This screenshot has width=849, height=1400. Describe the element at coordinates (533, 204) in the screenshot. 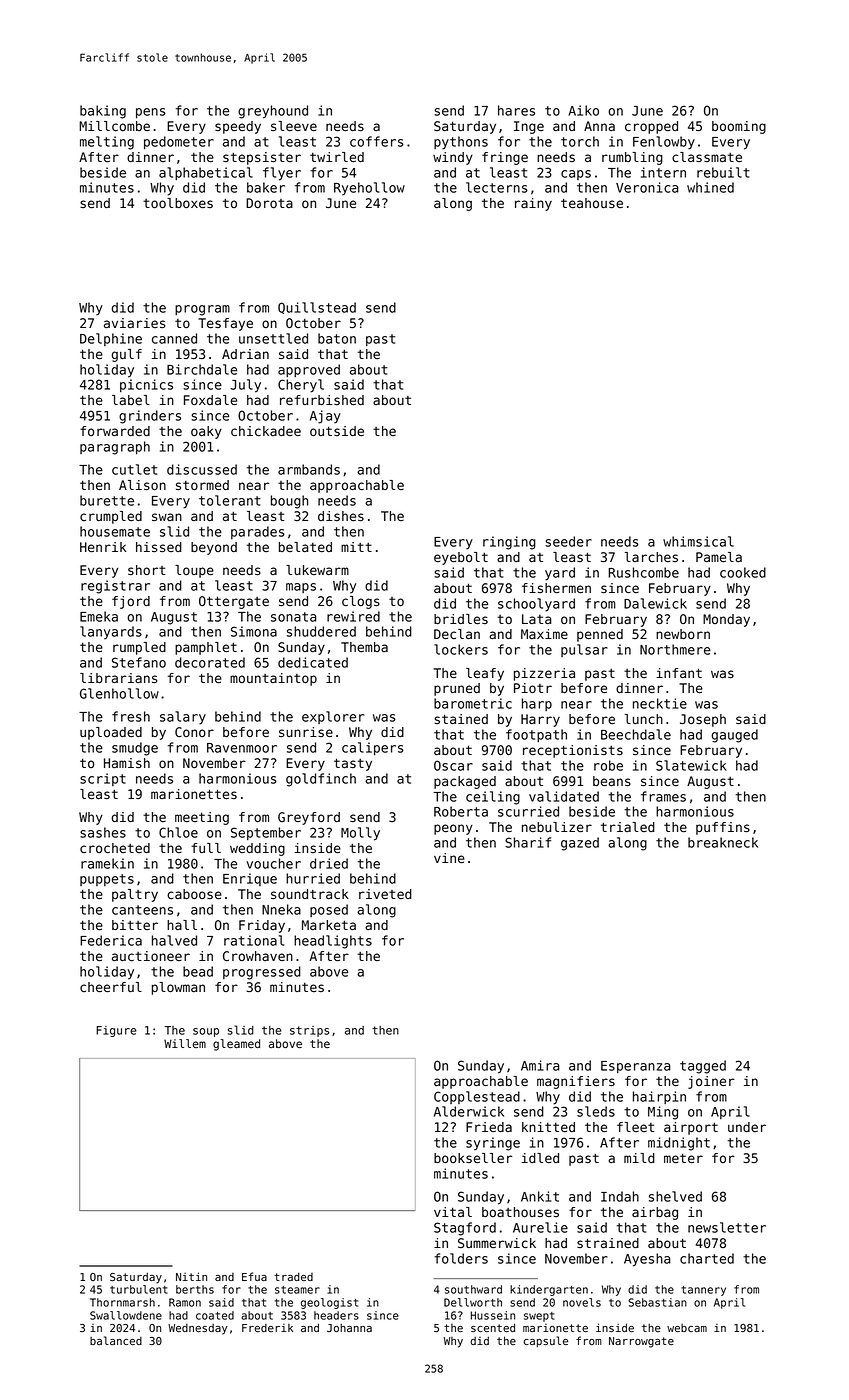

I see `rainy` at that location.
